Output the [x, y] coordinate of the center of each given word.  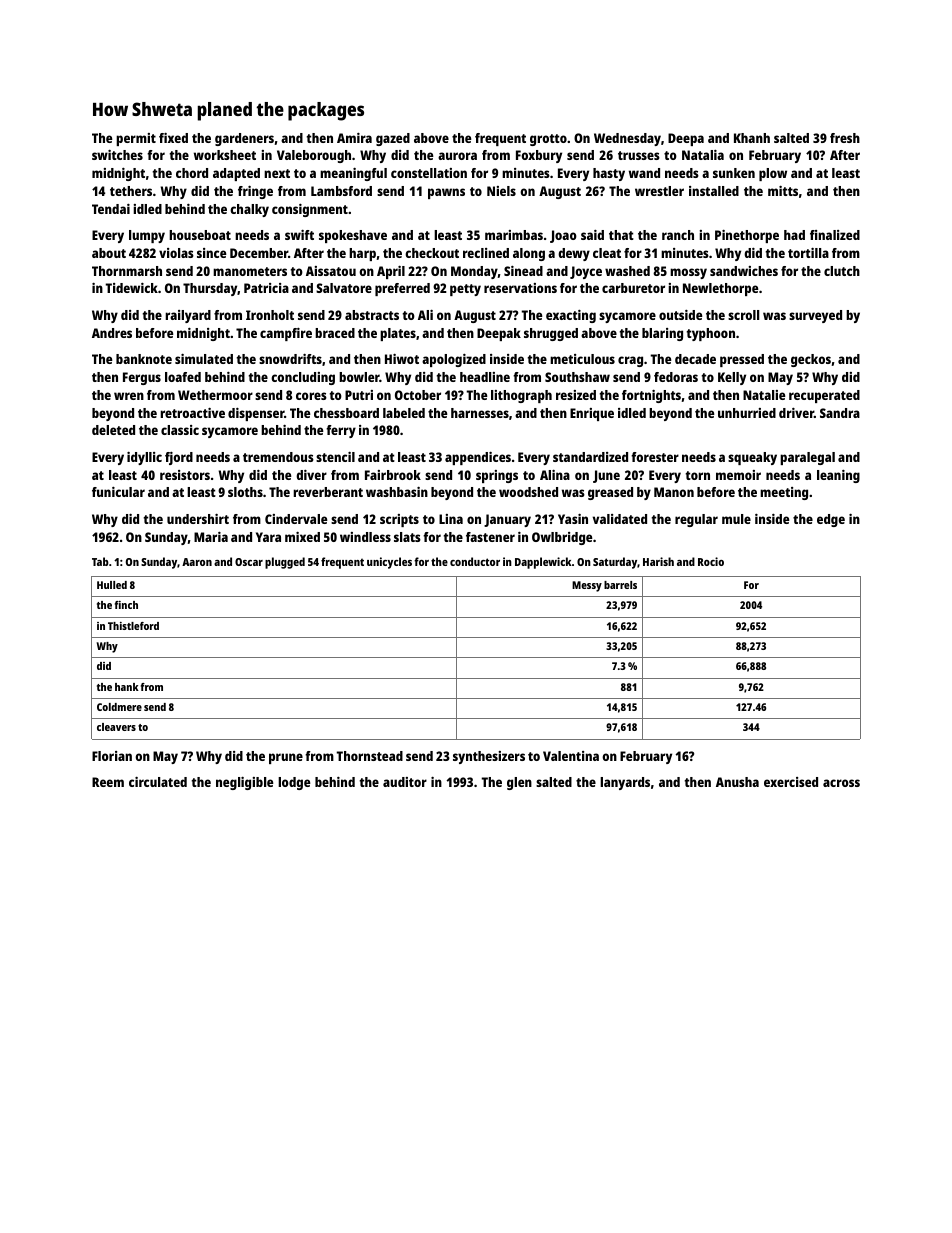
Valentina [571, 756]
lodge [294, 783]
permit [136, 139]
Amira [354, 138]
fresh [845, 138]
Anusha [737, 782]
